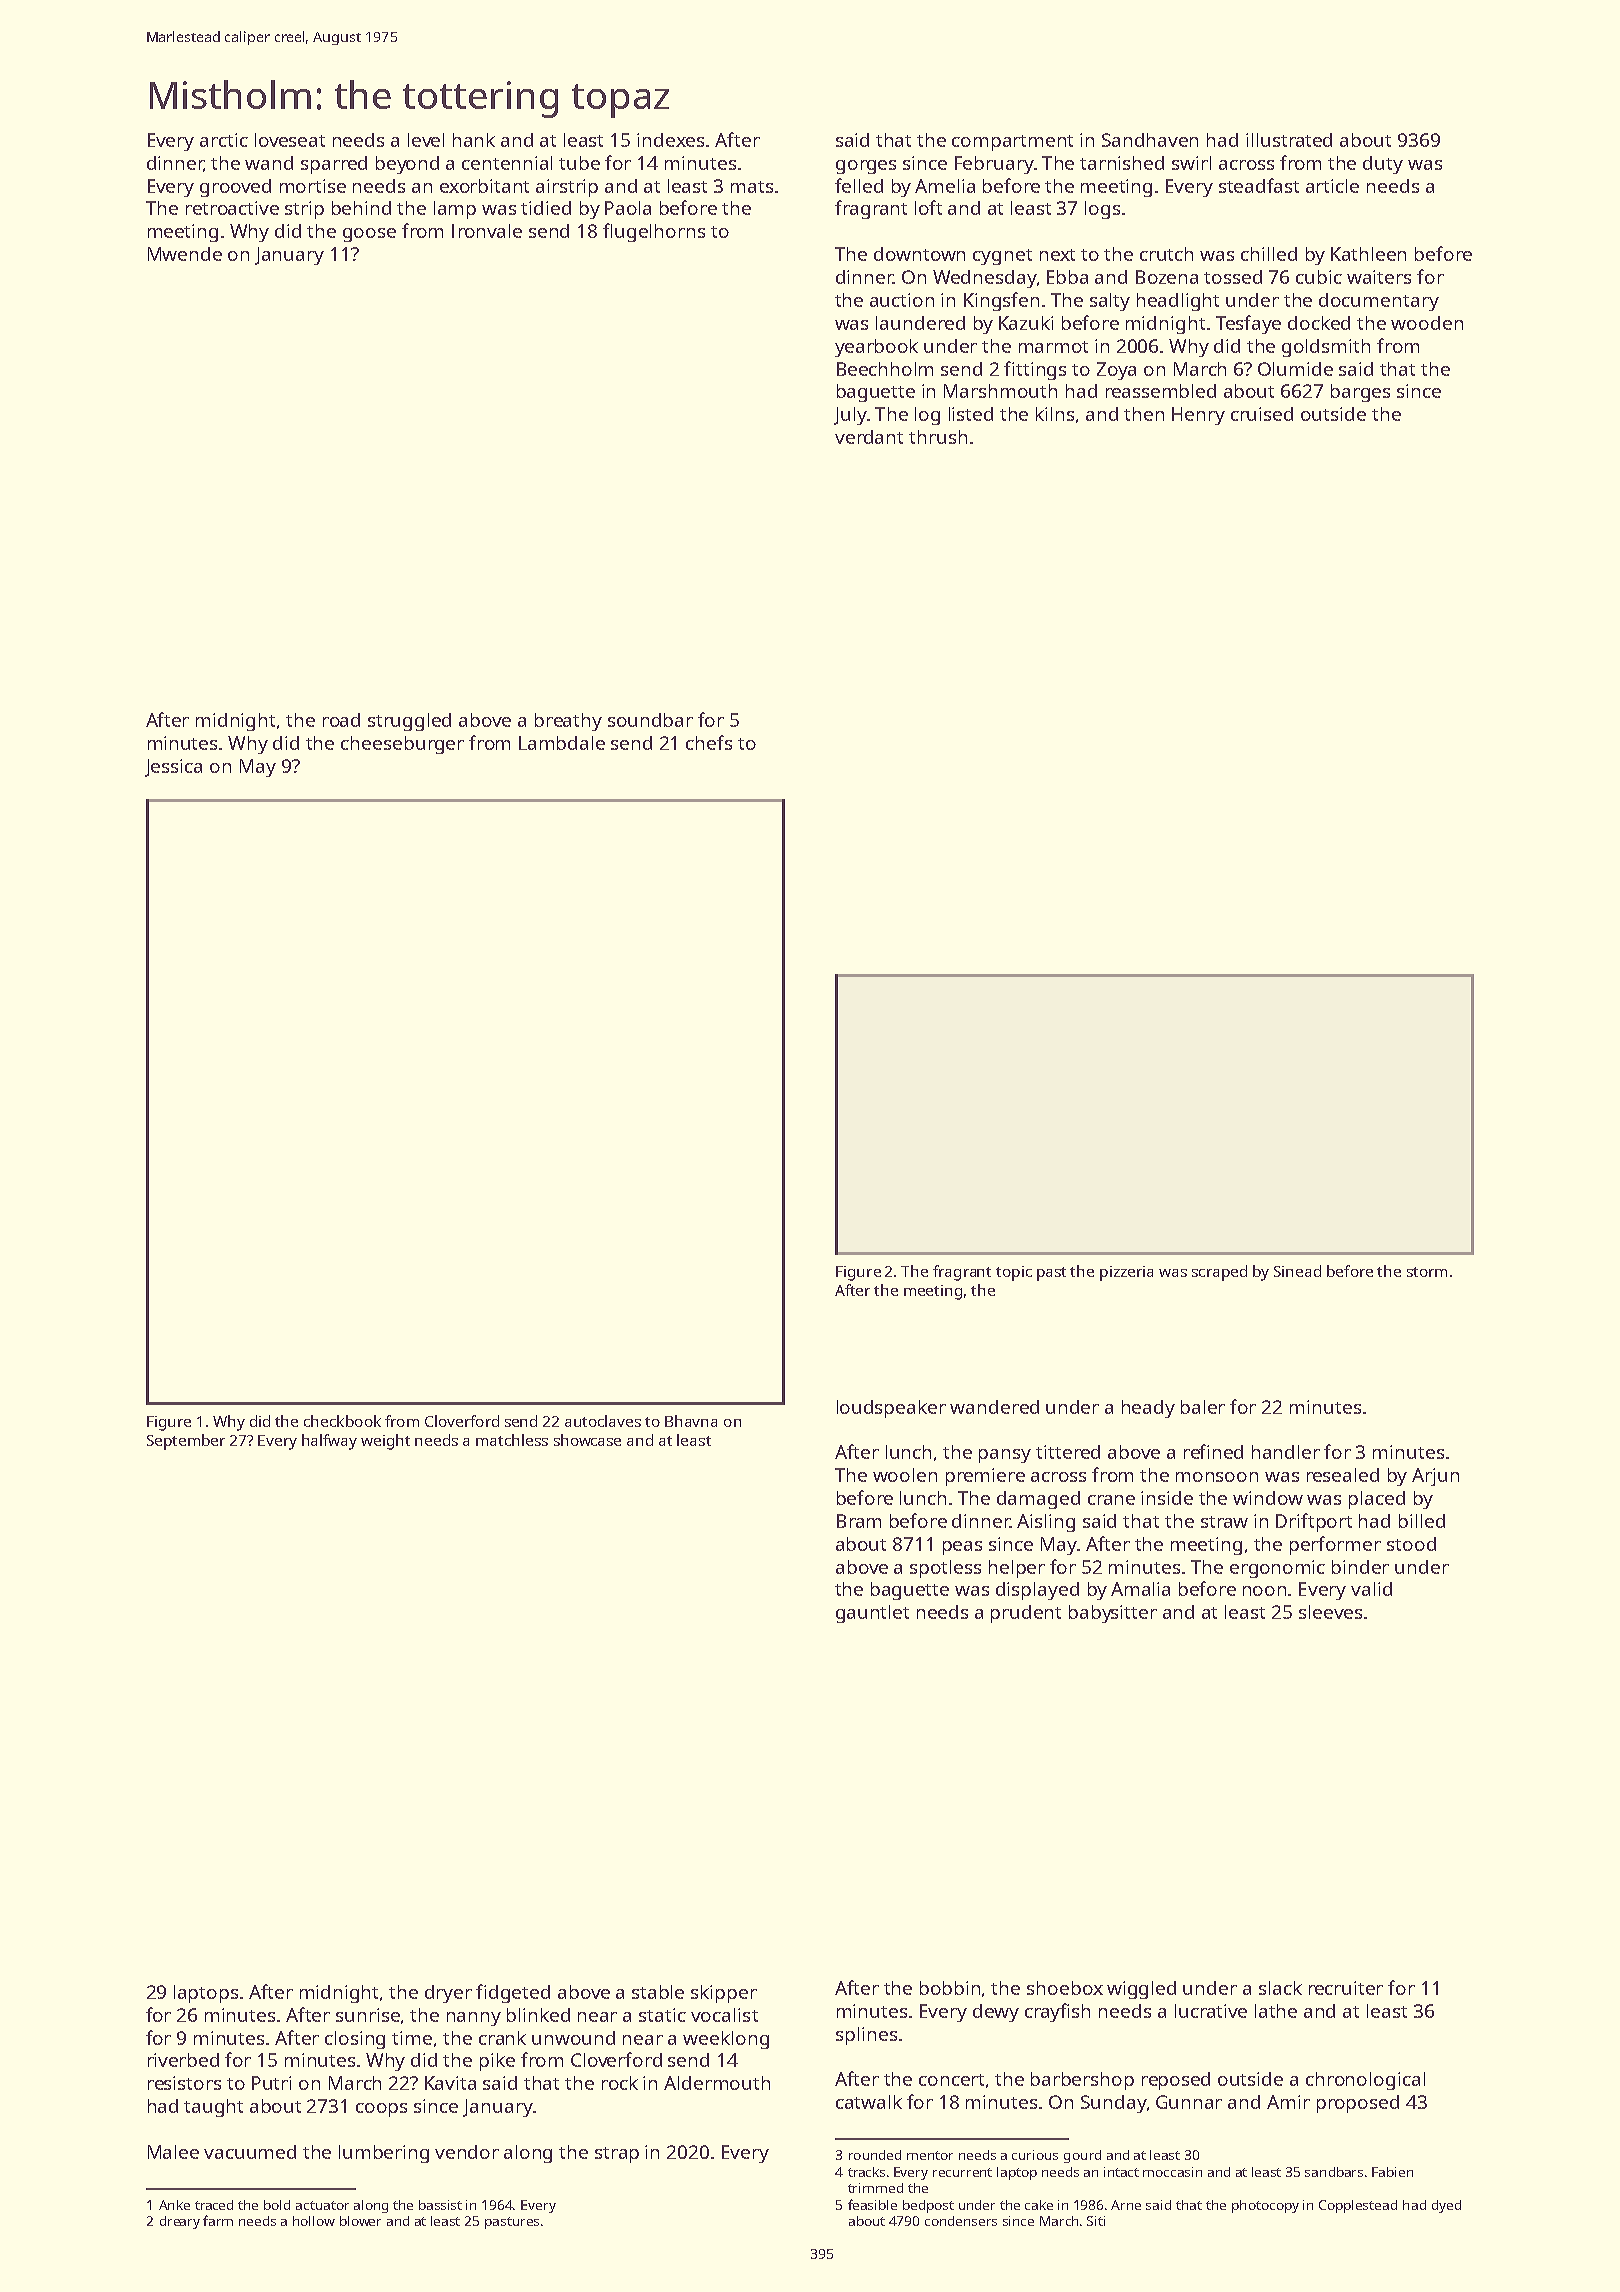 Image resolution: width=1620 pixels, height=2292 pixels. Describe the element at coordinates (360, 2221) in the page. I see `blower` at that location.
